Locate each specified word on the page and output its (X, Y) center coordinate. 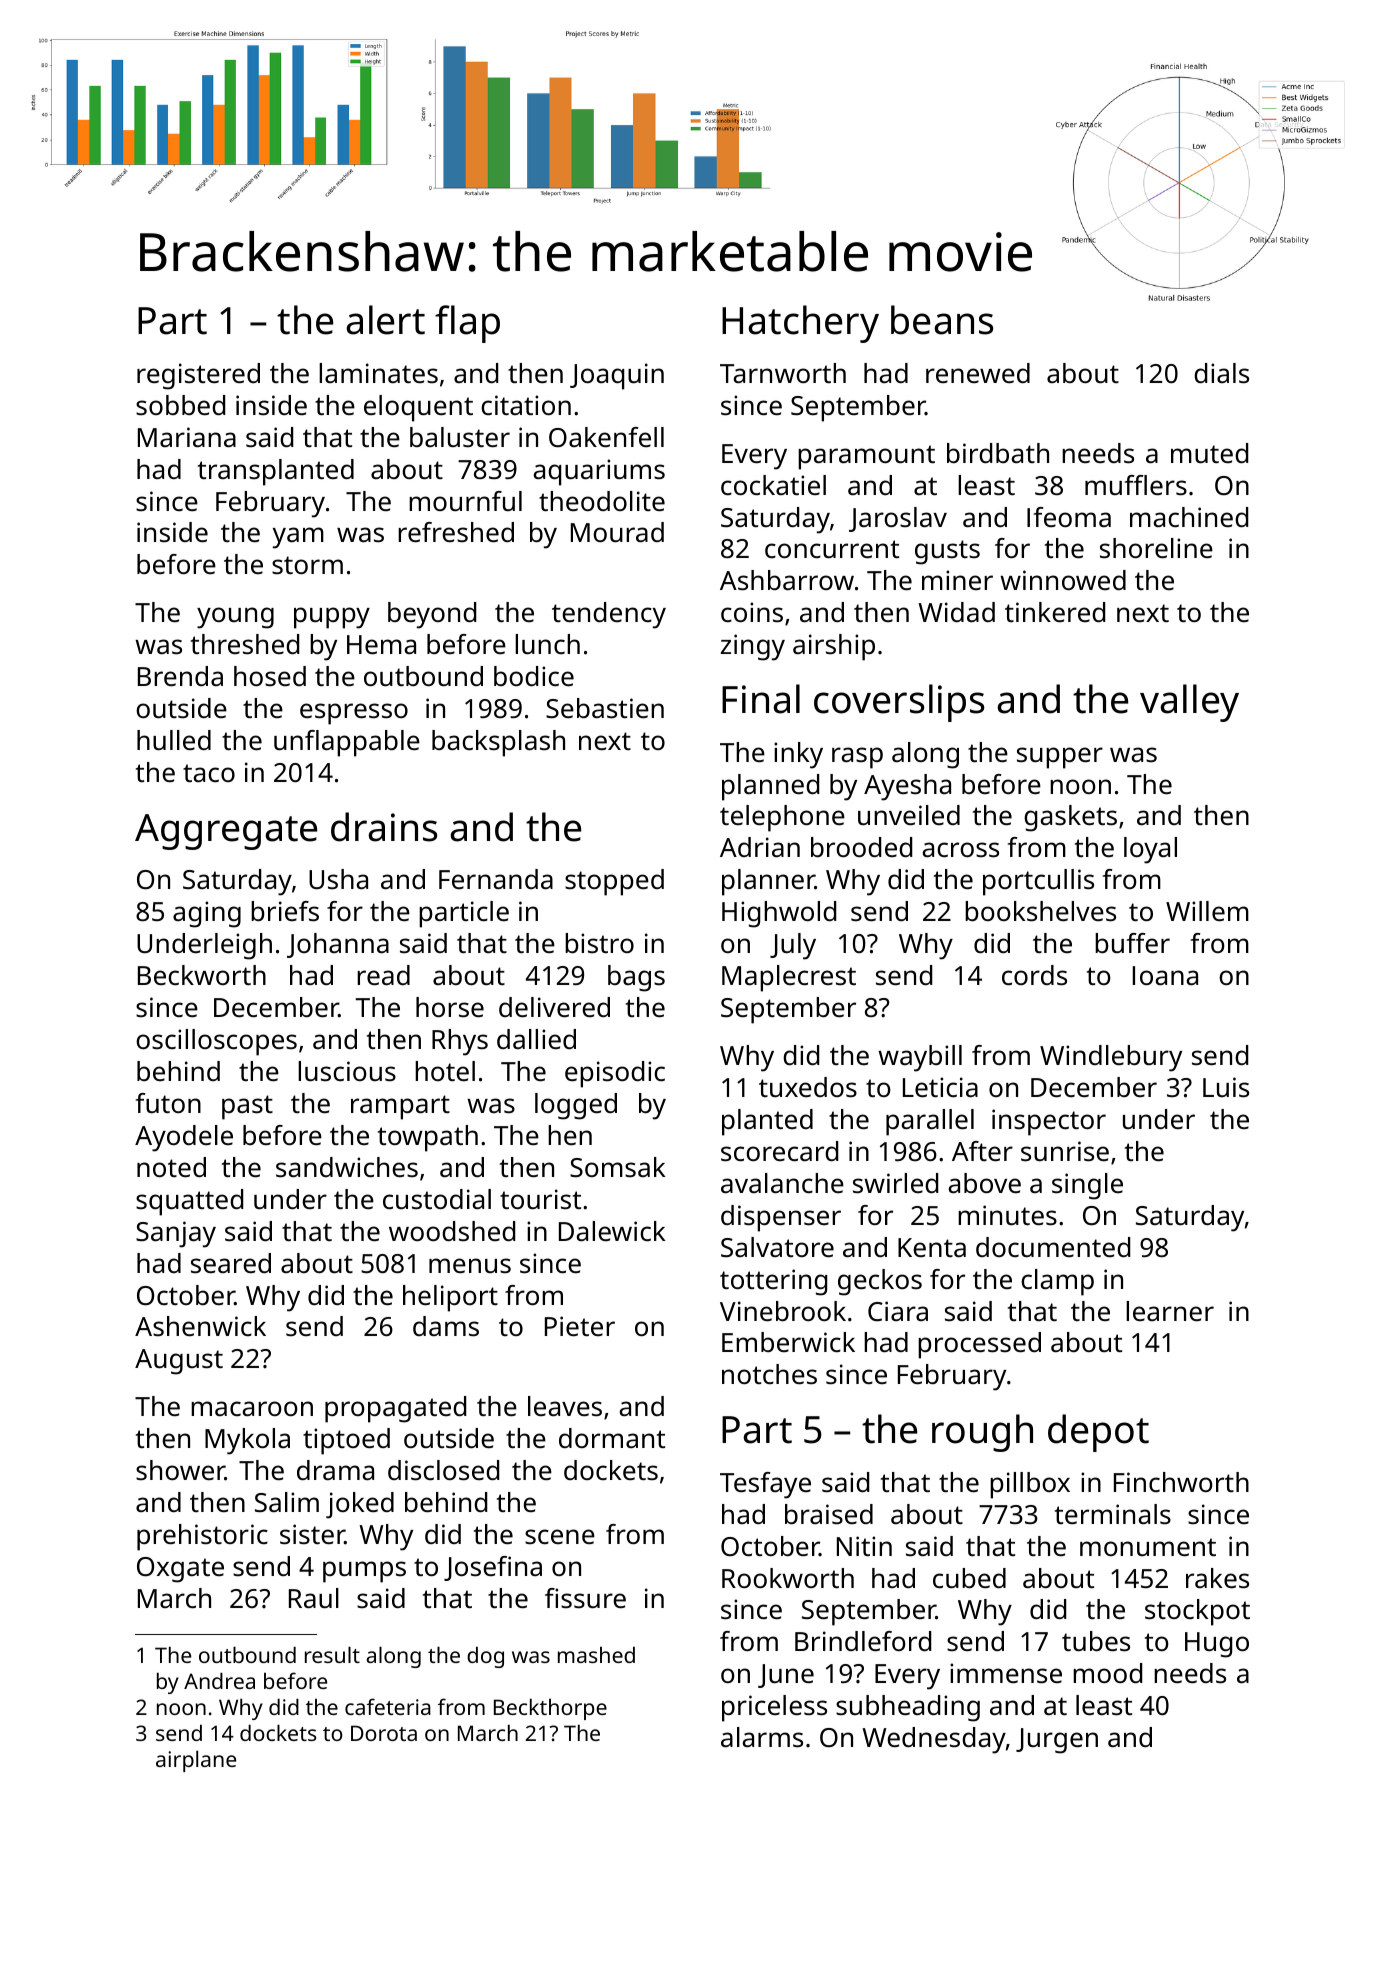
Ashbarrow (787, 580)
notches (769, 1374)
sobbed (180, 405)
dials (1221, 373)
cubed (969, 1578)
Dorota (384, 1733)
